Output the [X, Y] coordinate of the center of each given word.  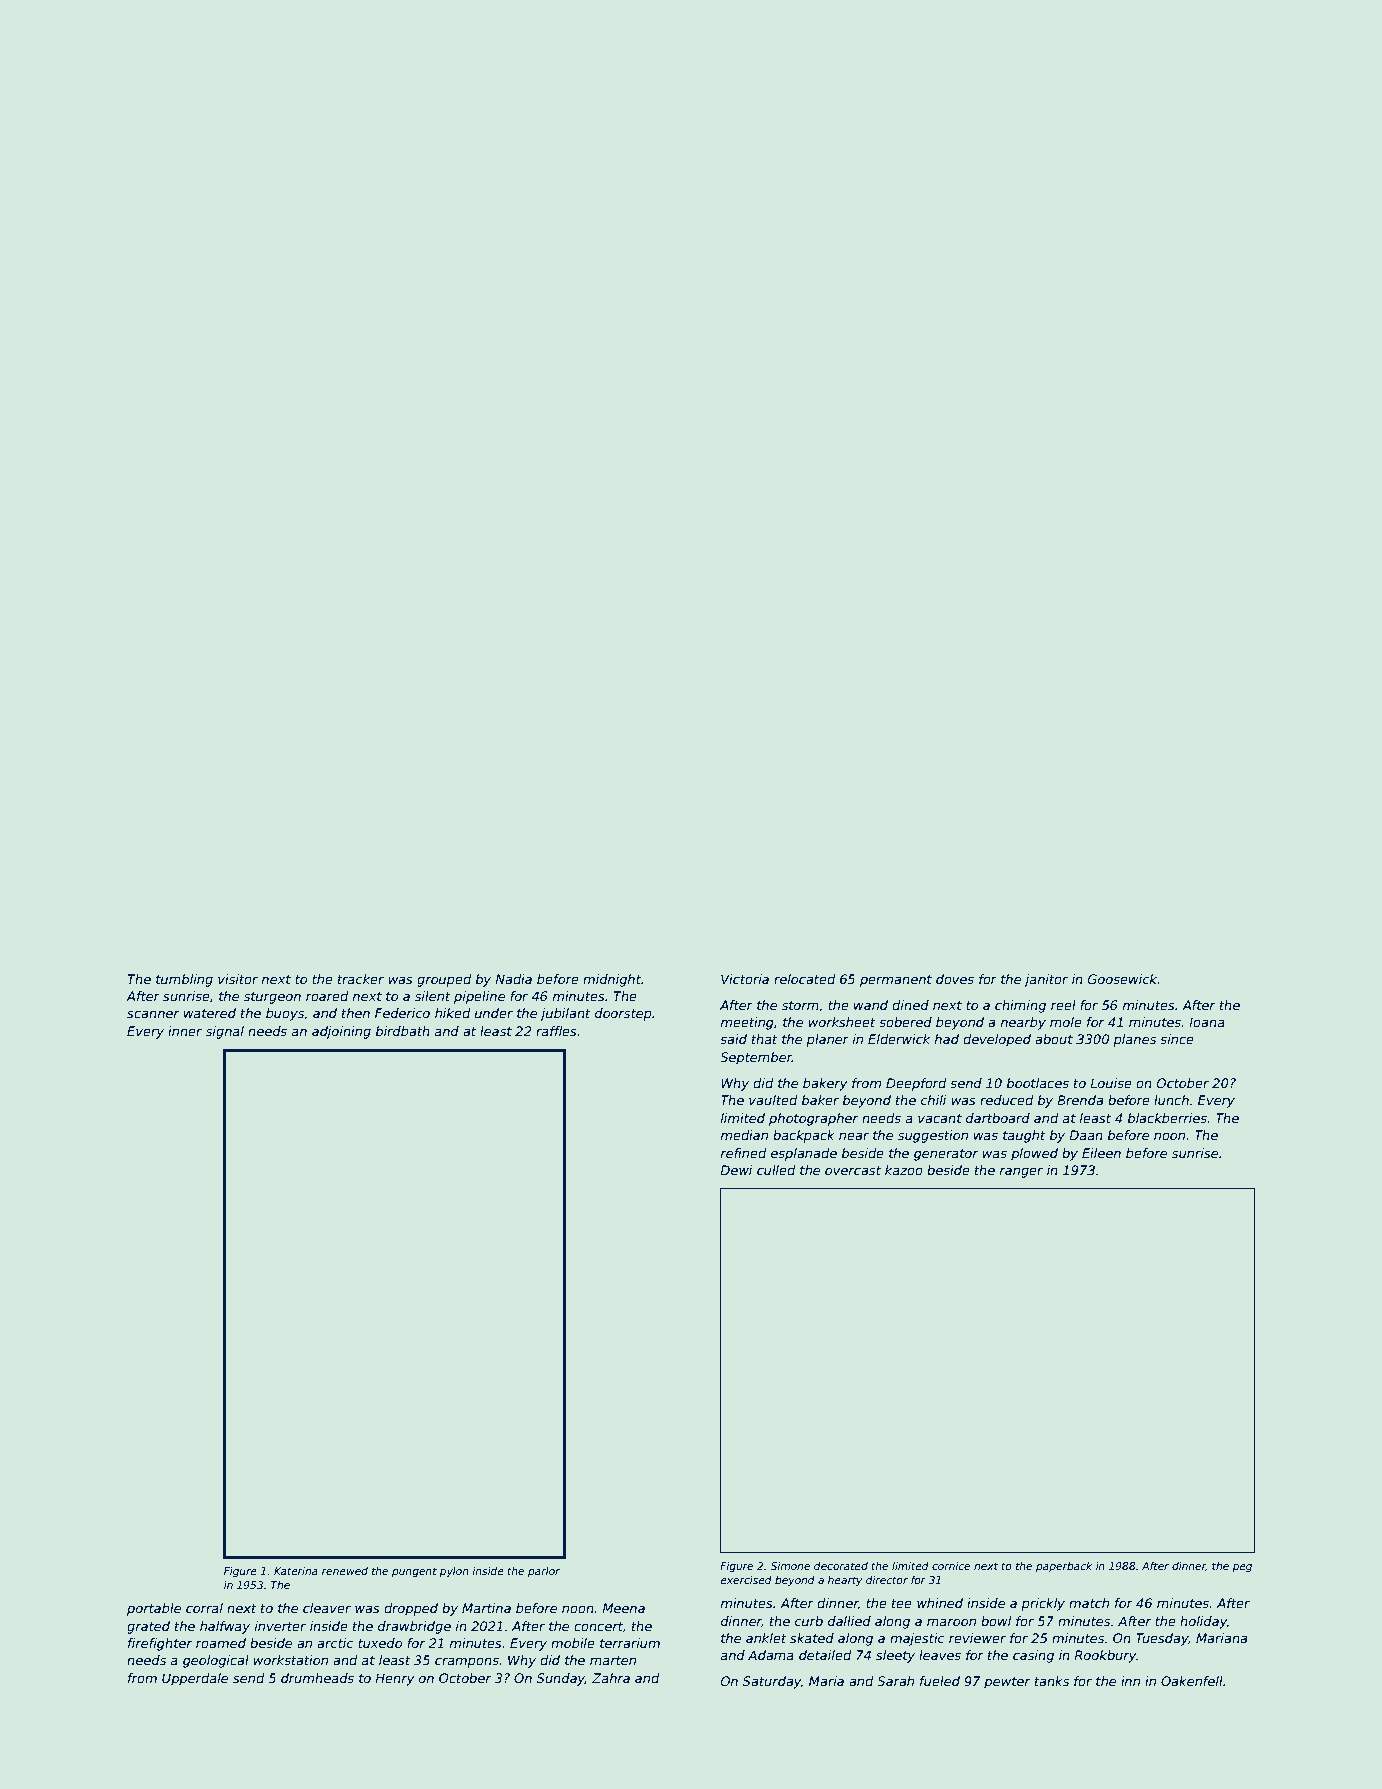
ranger [1021, 1172]
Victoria [745, 979]
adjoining [341, 1032]
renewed [345, 1571]
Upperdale [195, 1679]
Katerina [296, 1571]
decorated [841, 1566]
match [1089, 1603]
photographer [814, 1119]
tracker [361, 979]
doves [955, 979]
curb [809, 1621]
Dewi [736, 1170]
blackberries [1167, 1118]
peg [1242, 1568]
